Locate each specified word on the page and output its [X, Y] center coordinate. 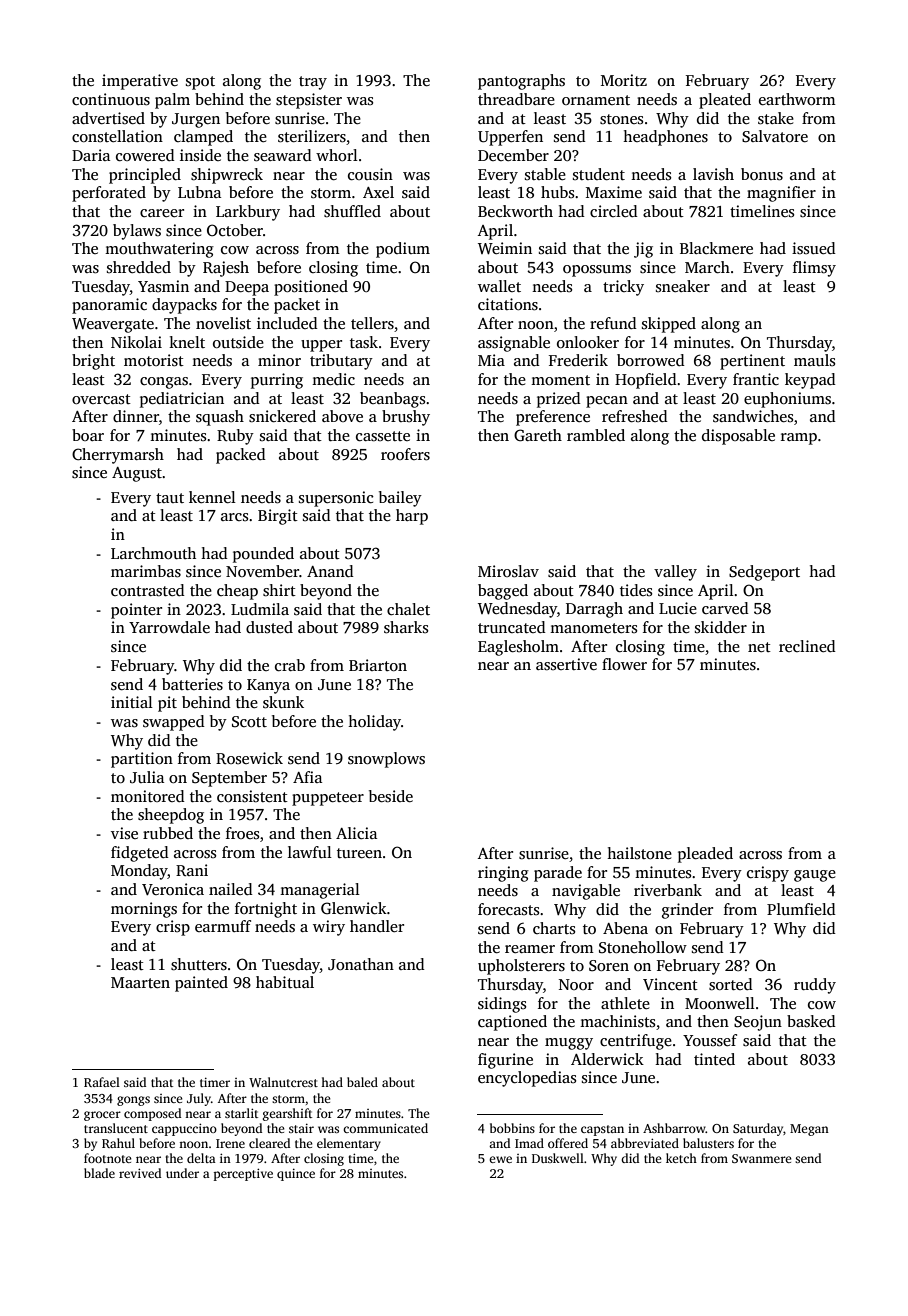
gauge [815, 876]
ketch [681, 1158]
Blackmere [716, 248]
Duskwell [558, 1158]
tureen [359, 853]
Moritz [624, 80]
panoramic [109, 306]
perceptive [243, 1174]
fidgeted [140, 854]
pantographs [521, 82]
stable [545, 174]
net [759, 647]
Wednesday [517, 610]
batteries [192, 684]
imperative [140, 82]
